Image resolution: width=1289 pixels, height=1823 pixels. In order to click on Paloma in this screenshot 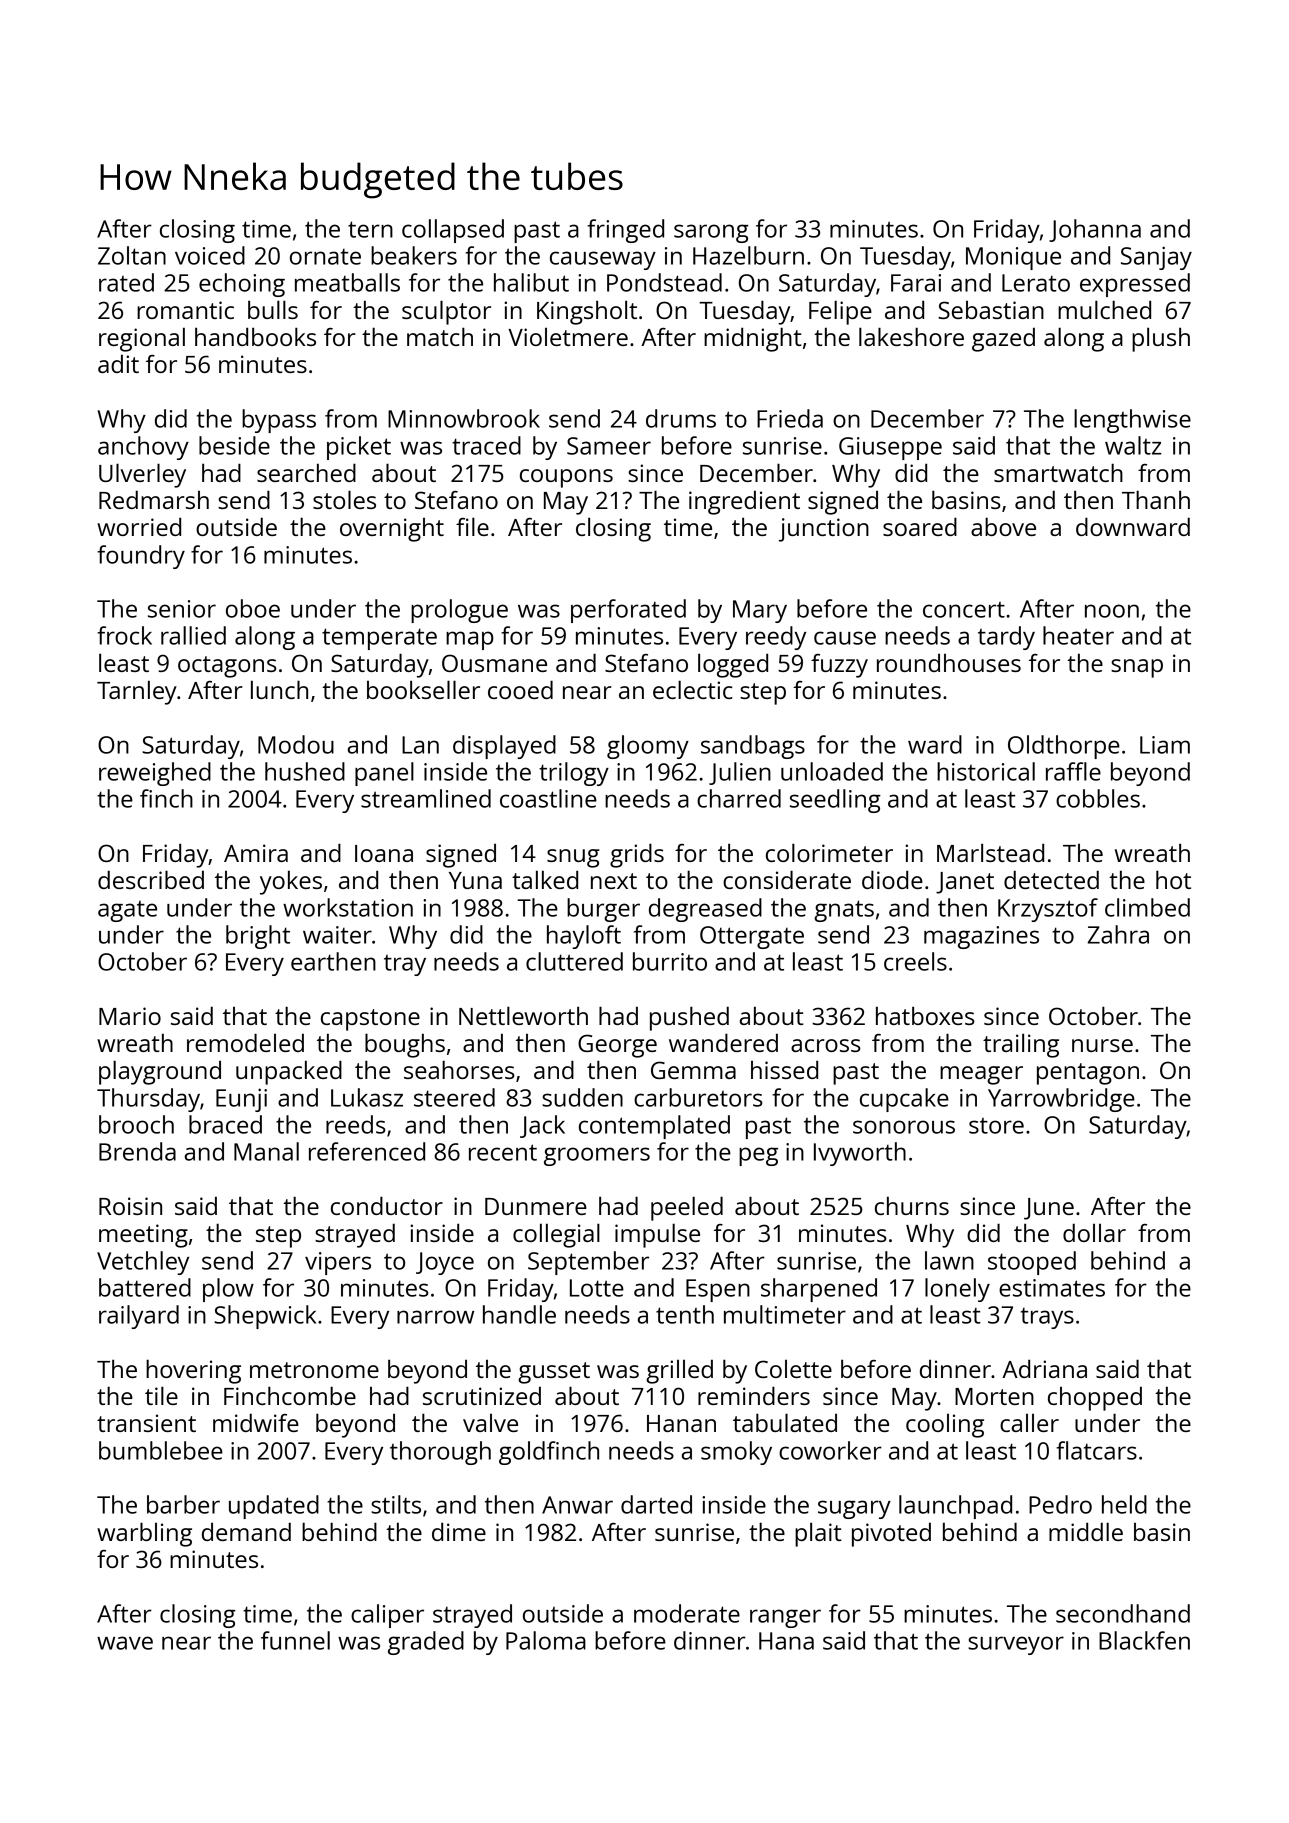, I will do `click(546, 1640)`.
